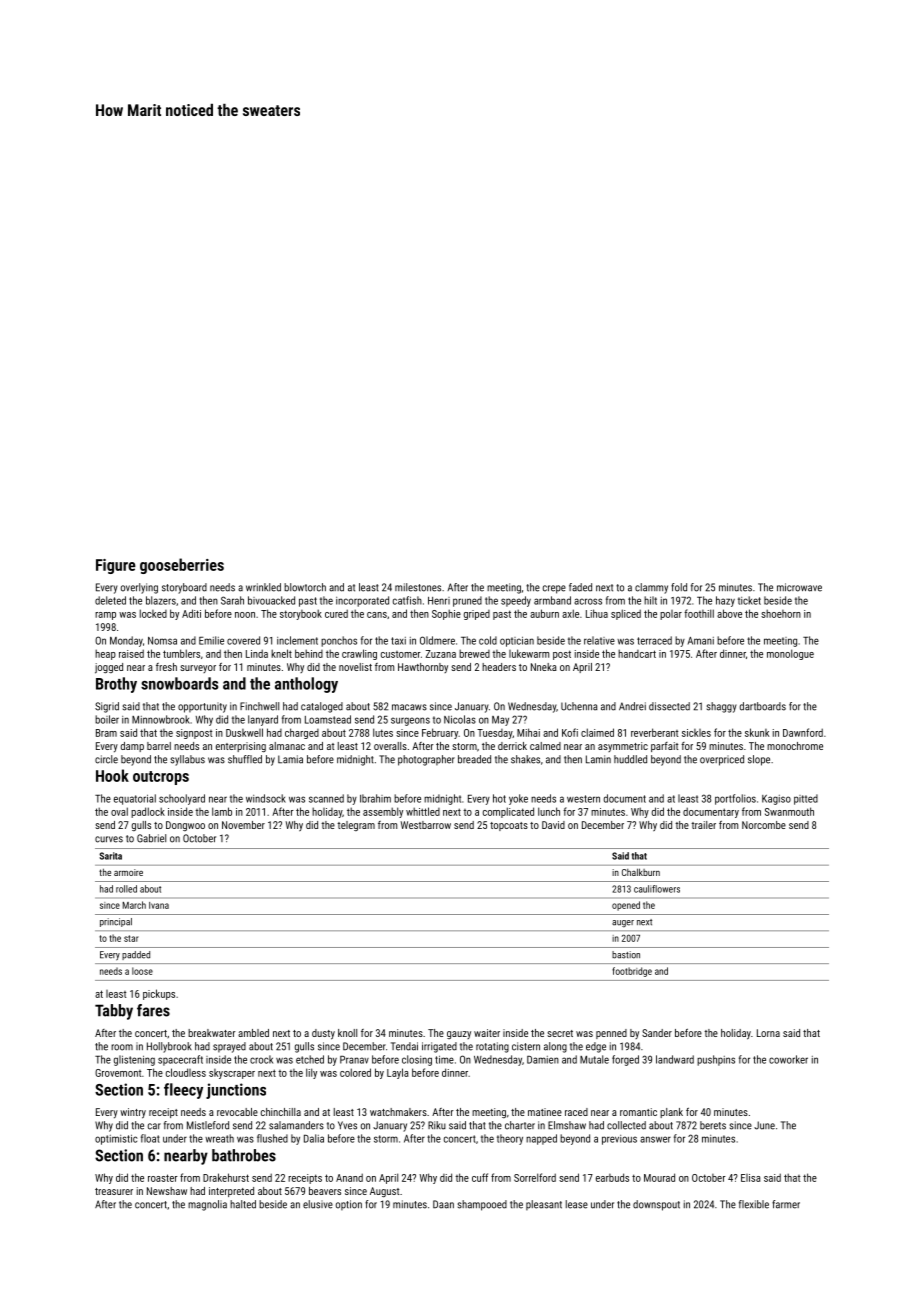 The image size is (924, 1308). Describe the element at coordinates (637, 653) in the screenshot. I see `handcart` at that location.
